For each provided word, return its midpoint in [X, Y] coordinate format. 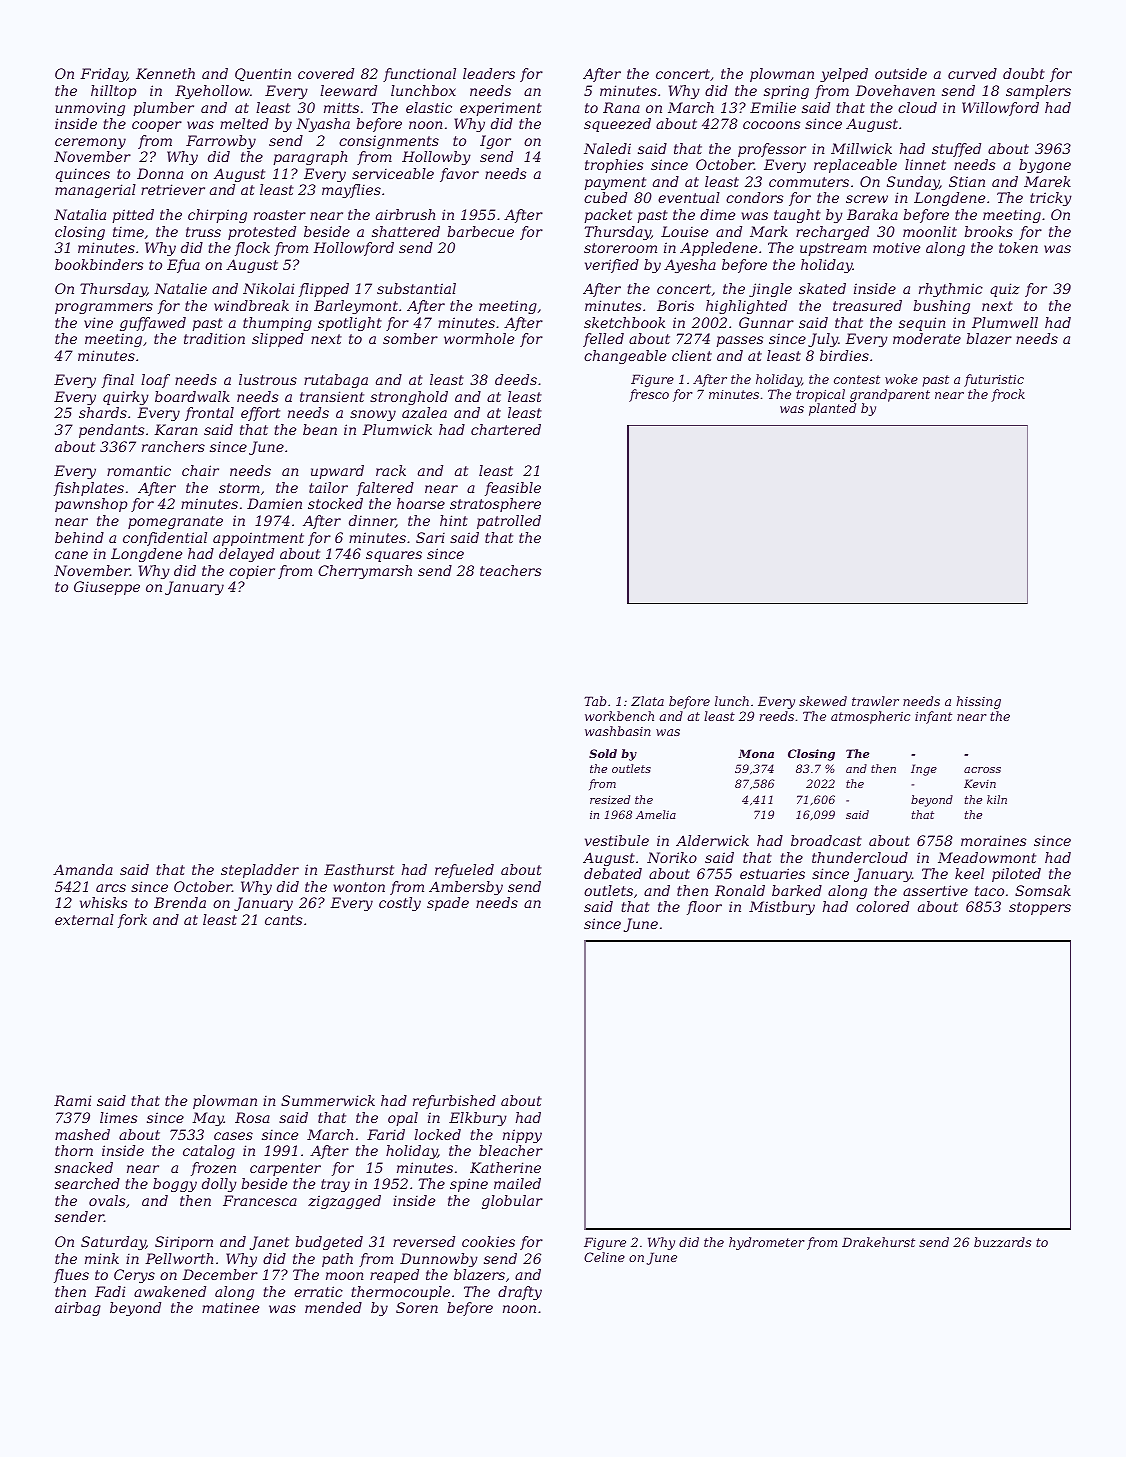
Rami [72, 1100]
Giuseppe [107, 588]
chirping [217, 216]
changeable [625, 357]
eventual [689, 197]
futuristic [994, 380]
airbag [78, 1309]
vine [98, 322]
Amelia [656, 814]
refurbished [454, 1102]
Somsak [1043, 890]
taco [989, 891]
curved [972, 73]
